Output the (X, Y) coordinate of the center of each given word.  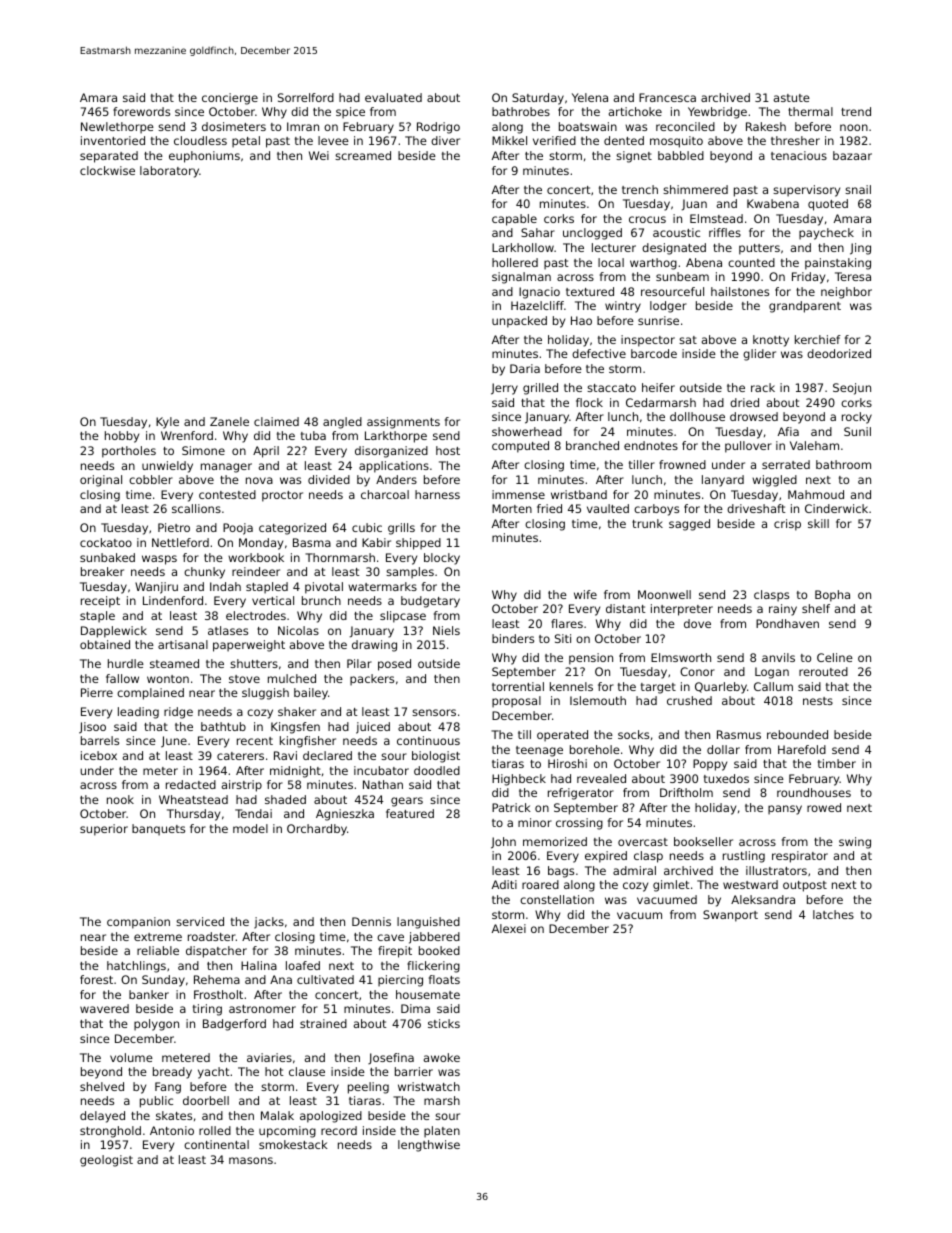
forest (96, 979)
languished (428, 923)
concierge (230, 99)
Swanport (730, 916)
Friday (808, 278)
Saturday (538, 99)
